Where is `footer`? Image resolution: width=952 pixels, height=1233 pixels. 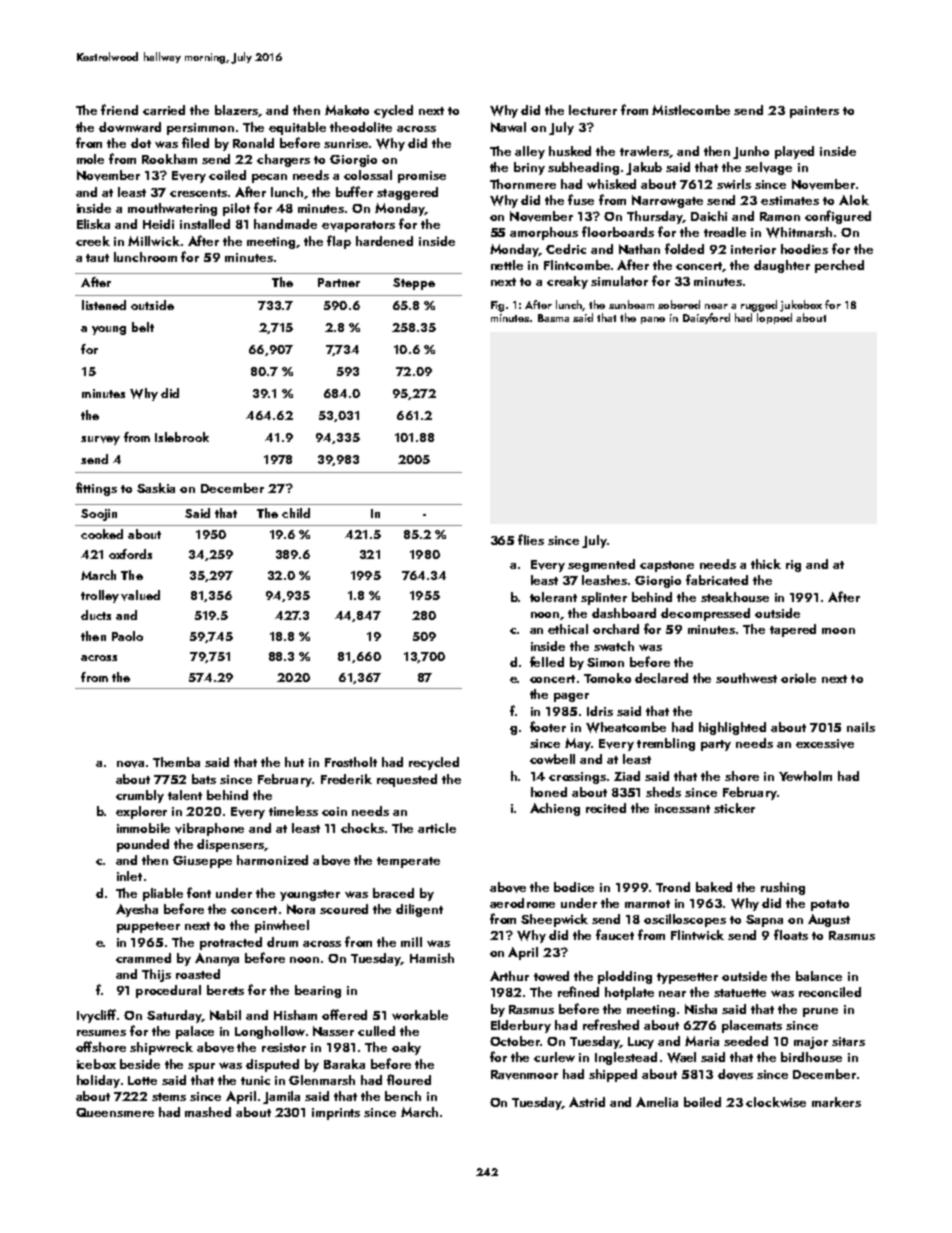
footer is located at coordinates (548, 726).
